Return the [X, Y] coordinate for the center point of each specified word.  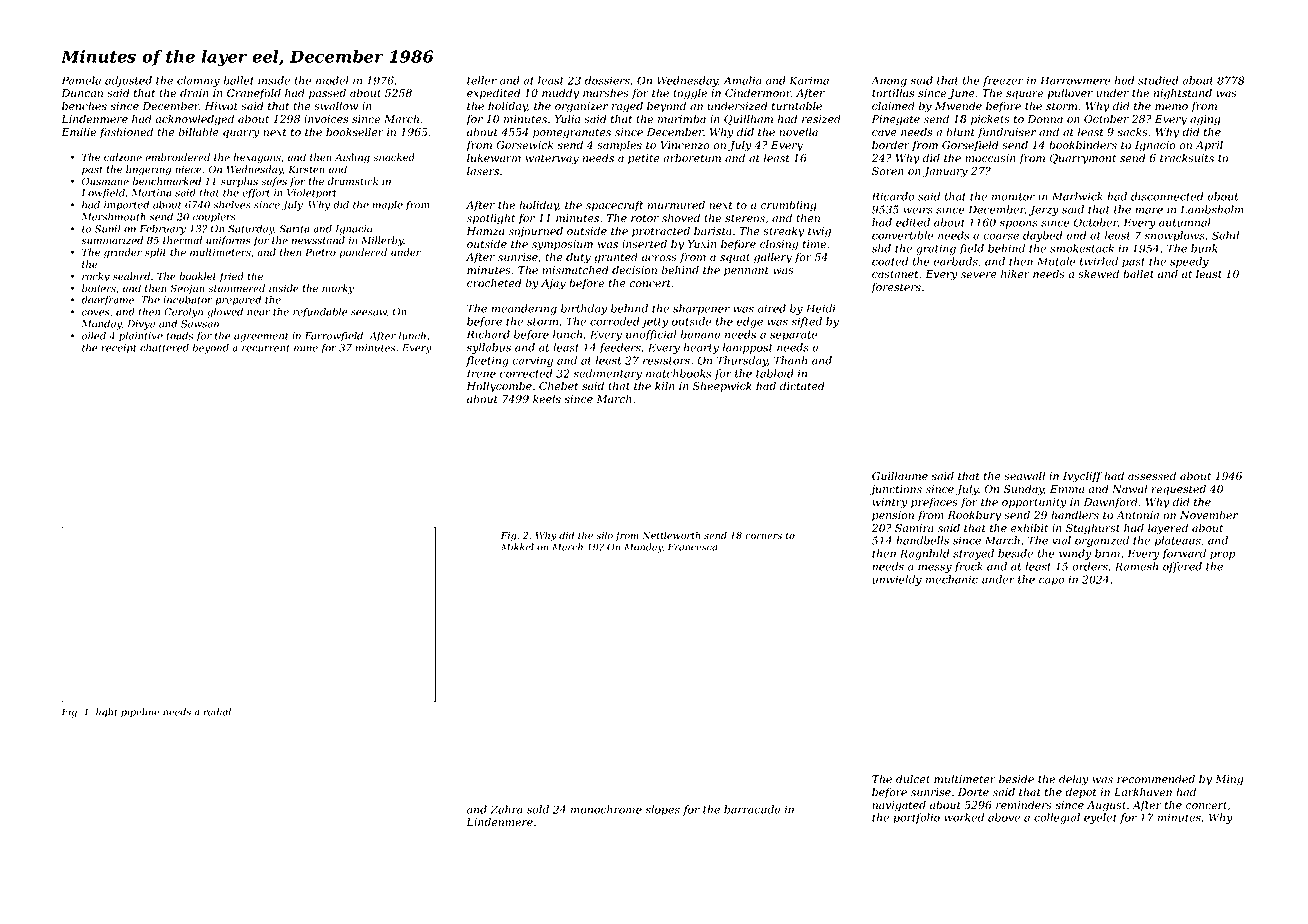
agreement [261, 337]
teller [482, 80]
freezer [1003, 81]
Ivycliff [1082, 477]
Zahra [506, 809]
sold [538, 809]
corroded [615, 321]
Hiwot [221, 106]
